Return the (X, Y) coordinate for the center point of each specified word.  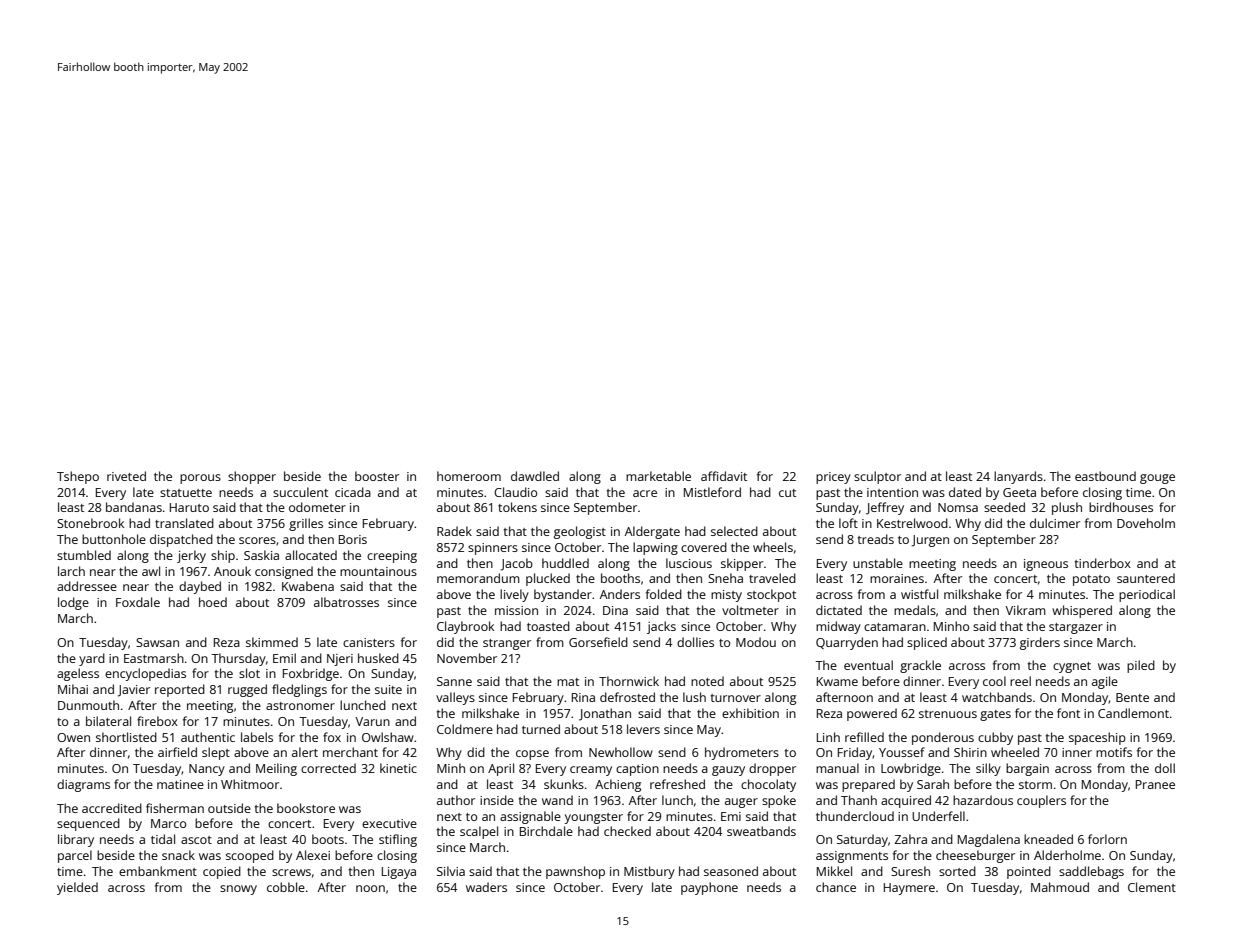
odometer (317, 507)
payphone (709, 888)
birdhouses (1121, 507)
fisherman (175, 808)
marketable (658, 476)
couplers (1041, 801)
